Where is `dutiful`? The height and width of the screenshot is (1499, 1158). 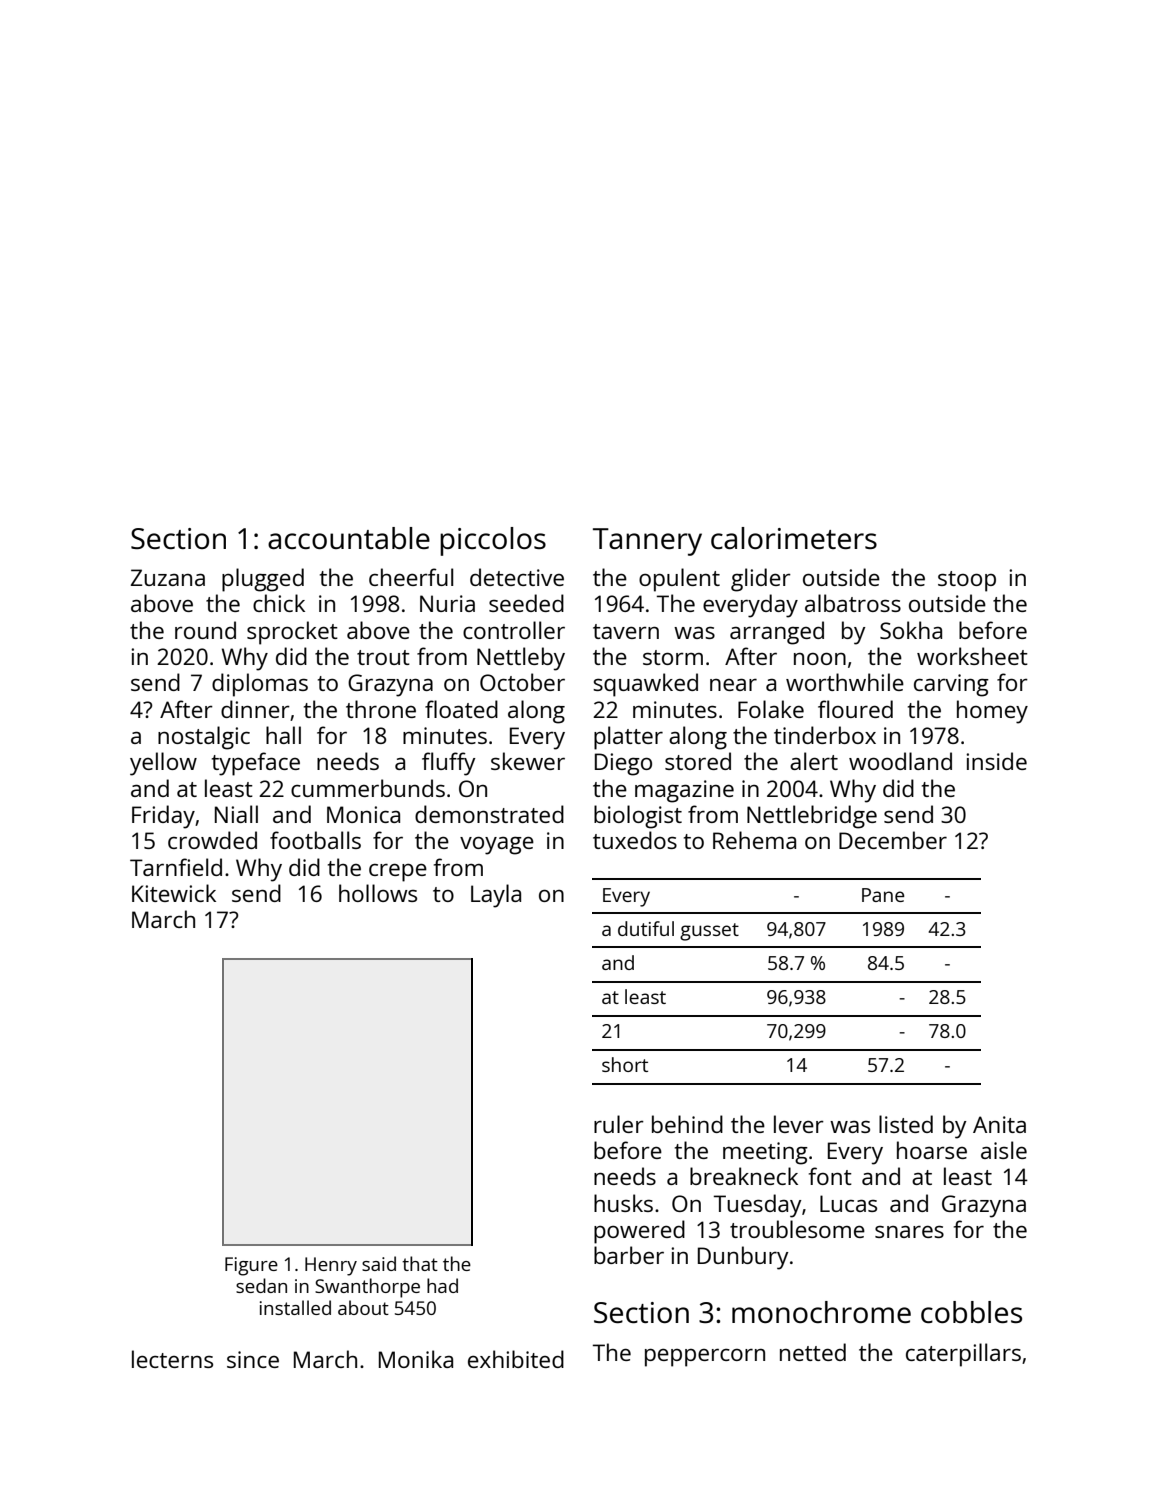 dutiful is located at coordinates (646, 928).
